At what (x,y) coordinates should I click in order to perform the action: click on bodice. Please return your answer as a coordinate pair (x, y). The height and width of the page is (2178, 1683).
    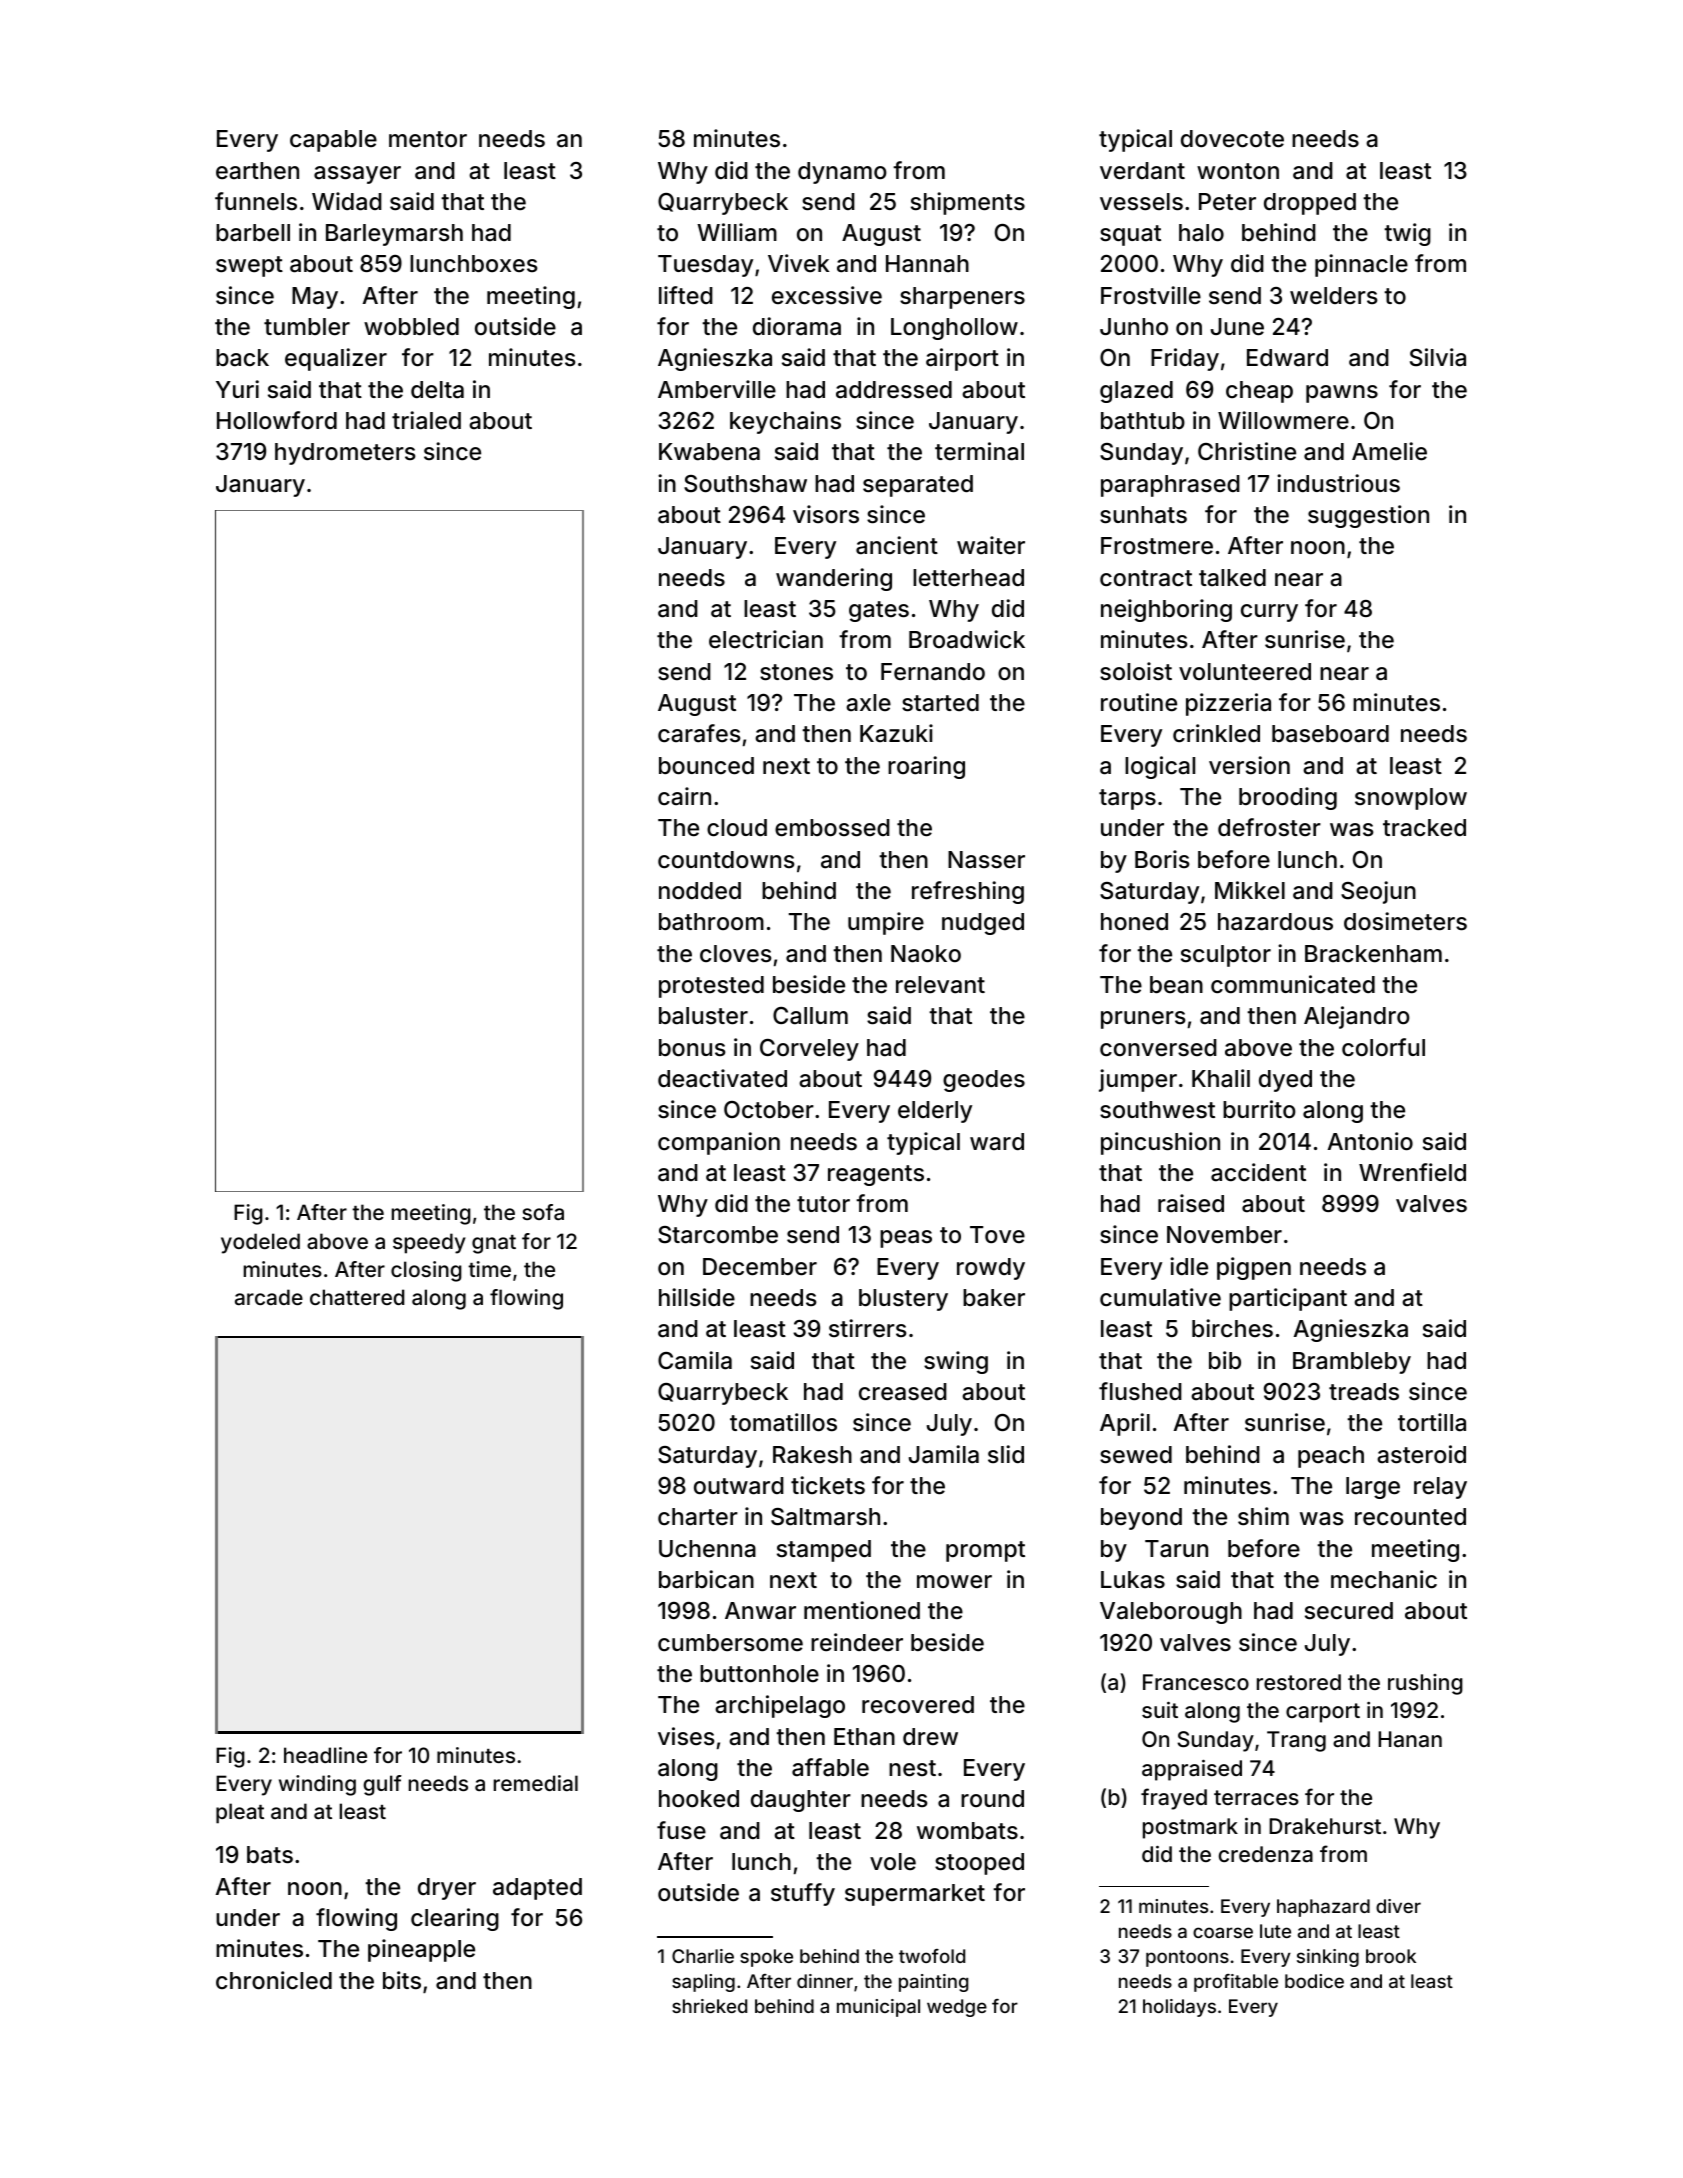
    Looking at the image, I should click on (1314, 1981).
